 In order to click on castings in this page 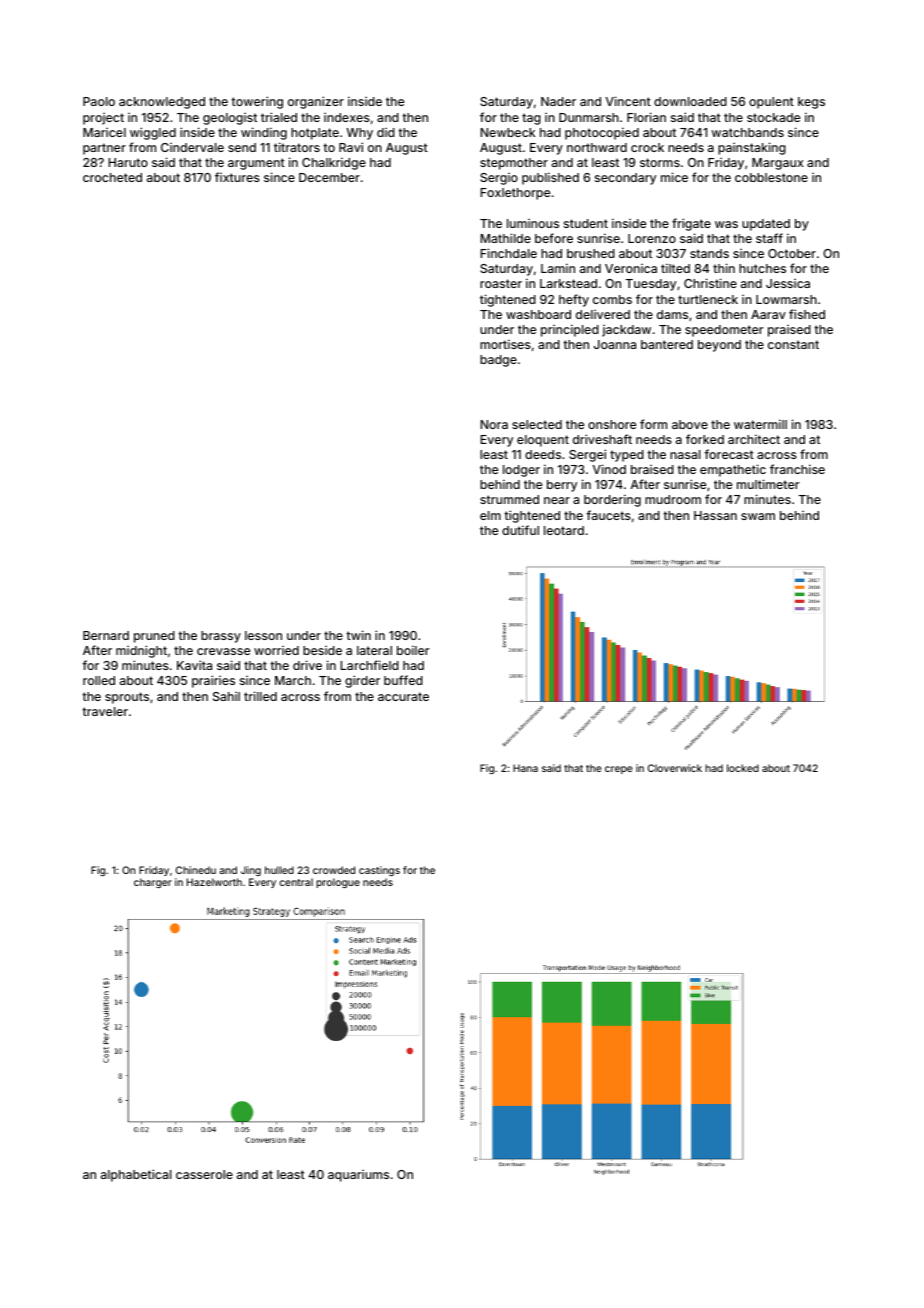, I will do `click(379, 871)`.
